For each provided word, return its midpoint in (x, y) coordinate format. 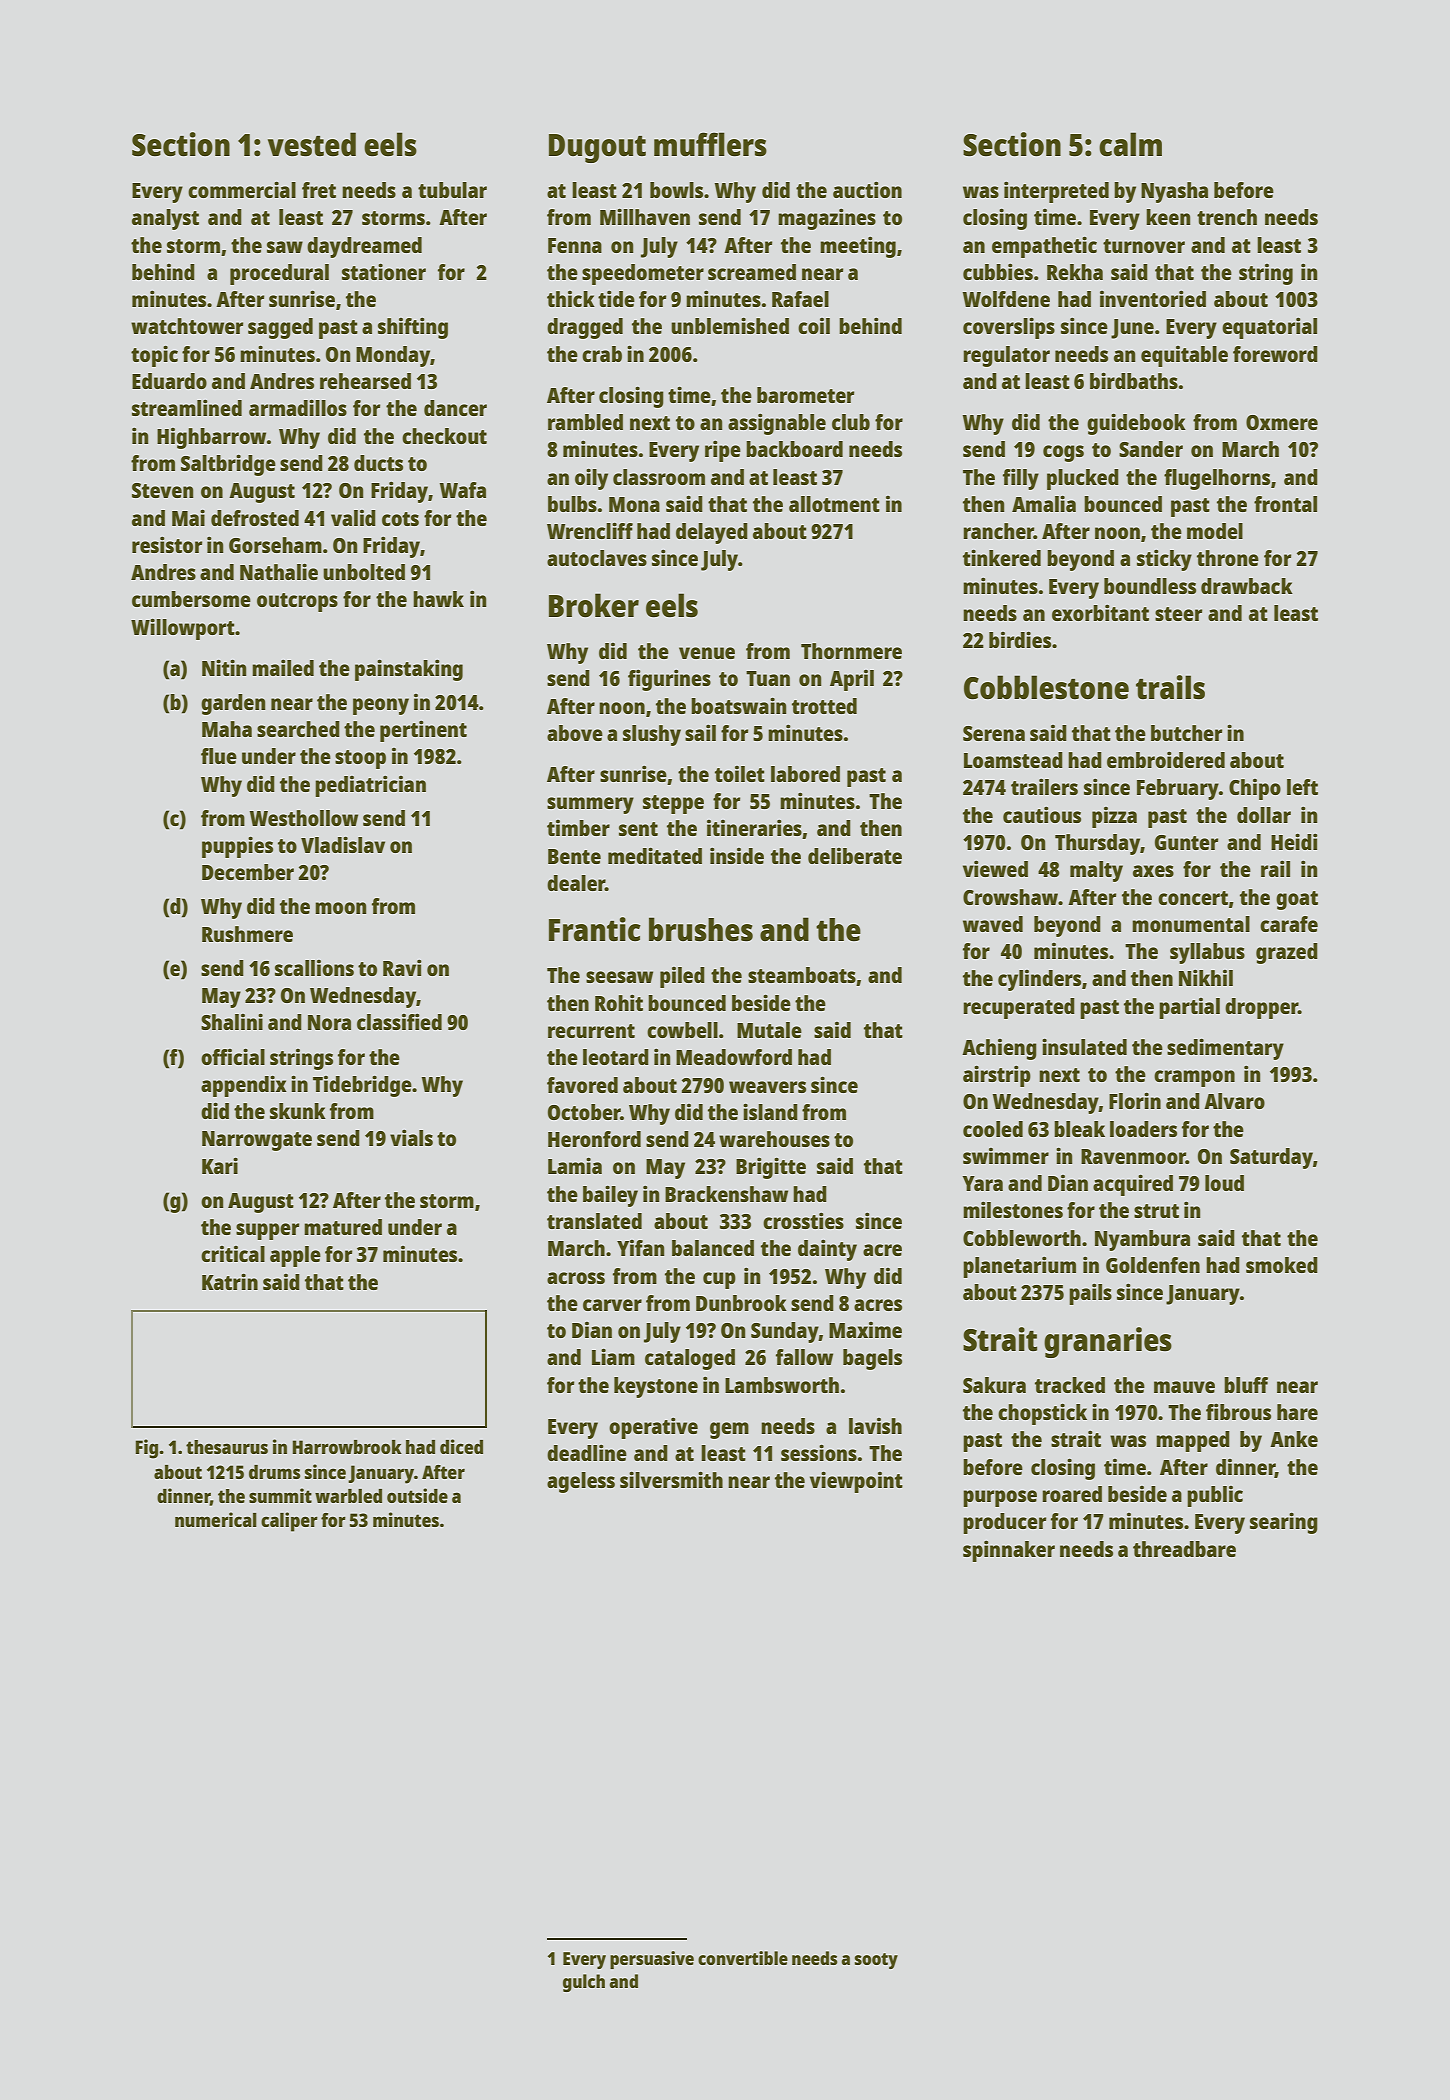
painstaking (409, 670)
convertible (743, 1958)
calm (1130, 144)
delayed (712, 533)
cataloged (690, 1359)
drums (274, 1472)
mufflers (710, 144)
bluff (1246, 1385)
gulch (584, 1983)
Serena (994, 733)
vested (312, 144)
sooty (876, 1961)
